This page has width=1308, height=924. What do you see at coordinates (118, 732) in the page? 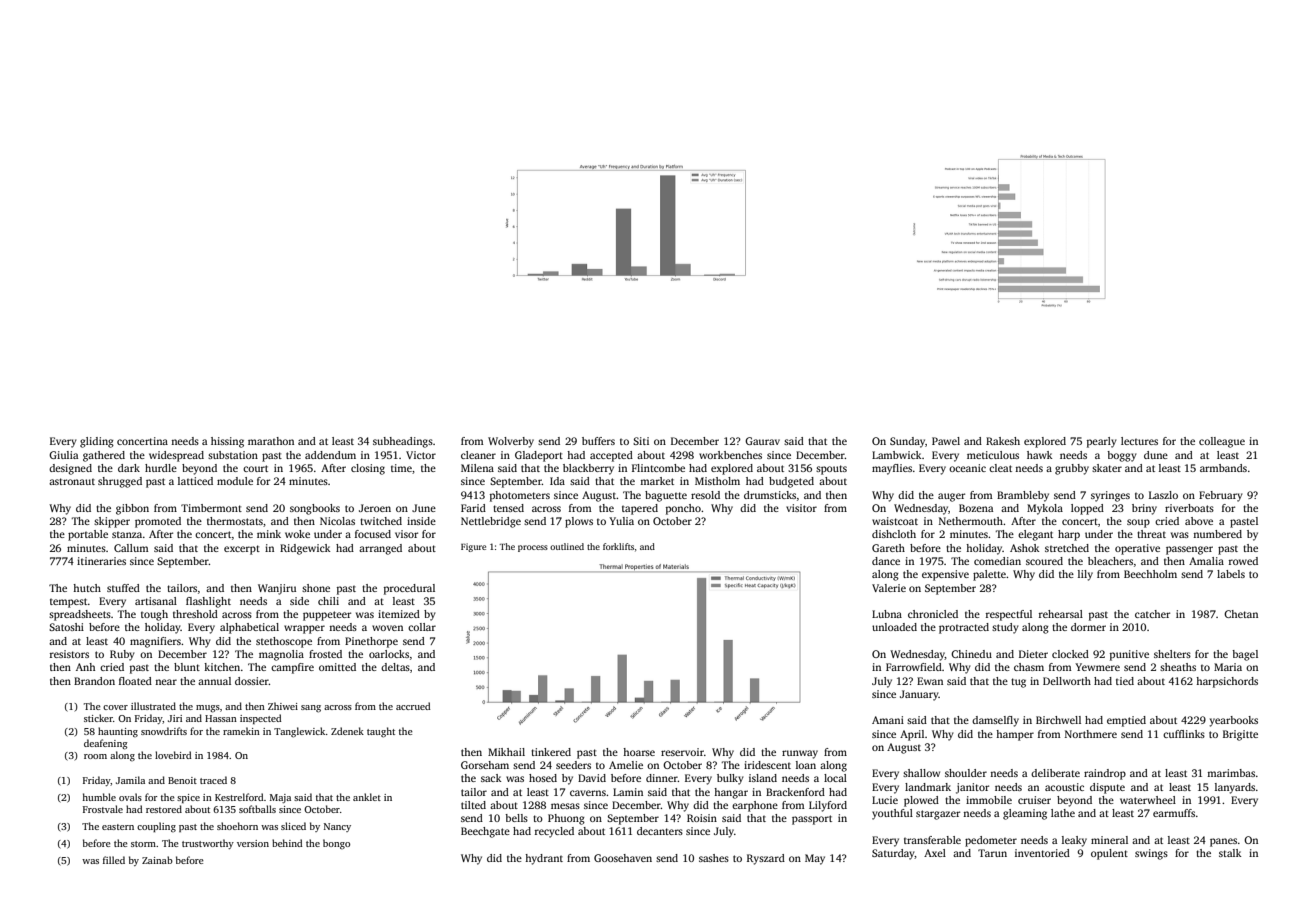
I see `haunting` at bounding box center [118, 732].
